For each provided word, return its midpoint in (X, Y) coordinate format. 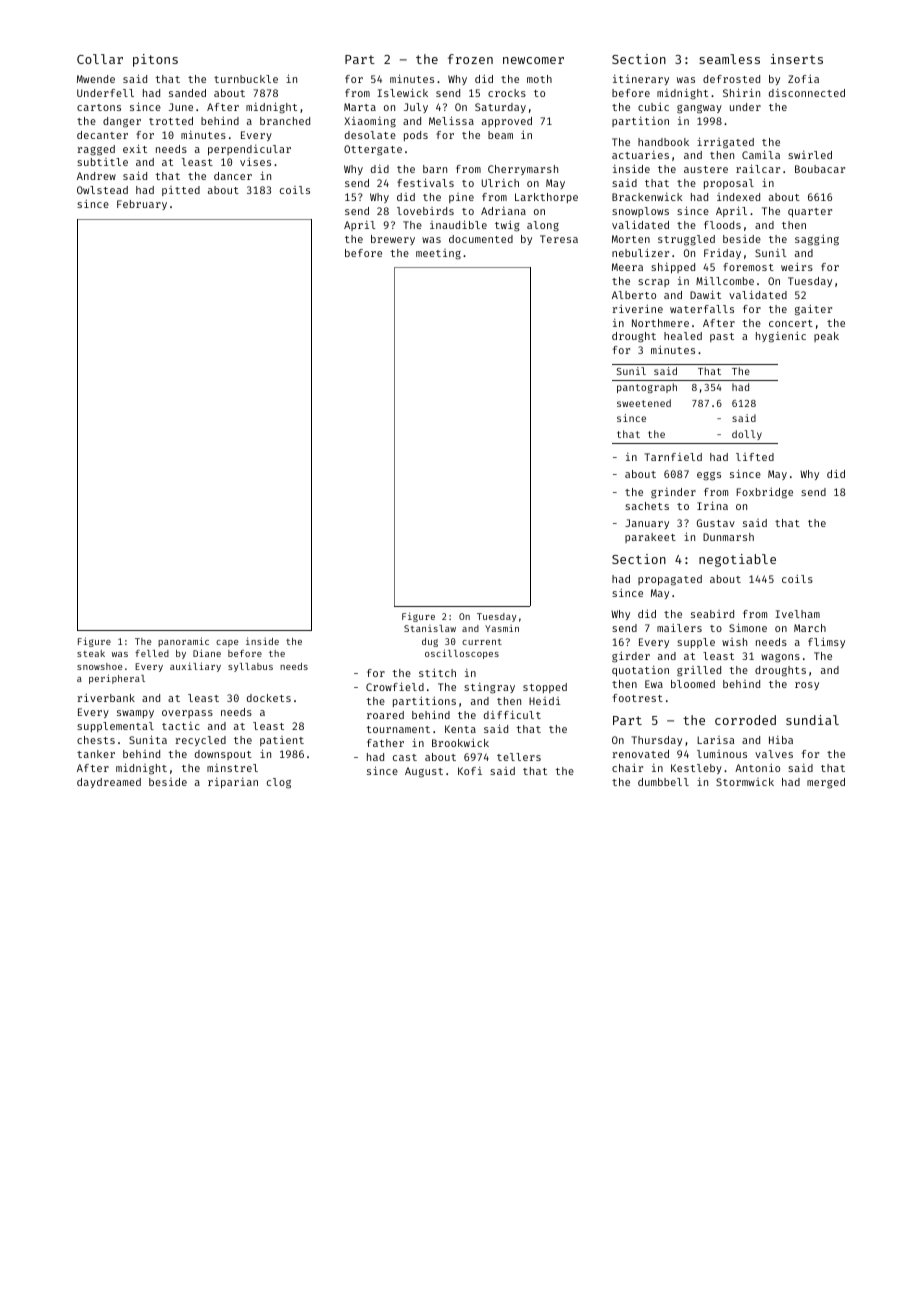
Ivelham (797, 614)
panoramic (183, 642)
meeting (438, 254)
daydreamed (109, 783)
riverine (637, 308)
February (142, 205)
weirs (797, 266)
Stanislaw (430, 628)
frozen (470, 59)
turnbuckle (246, 79)
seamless (729, 59)
